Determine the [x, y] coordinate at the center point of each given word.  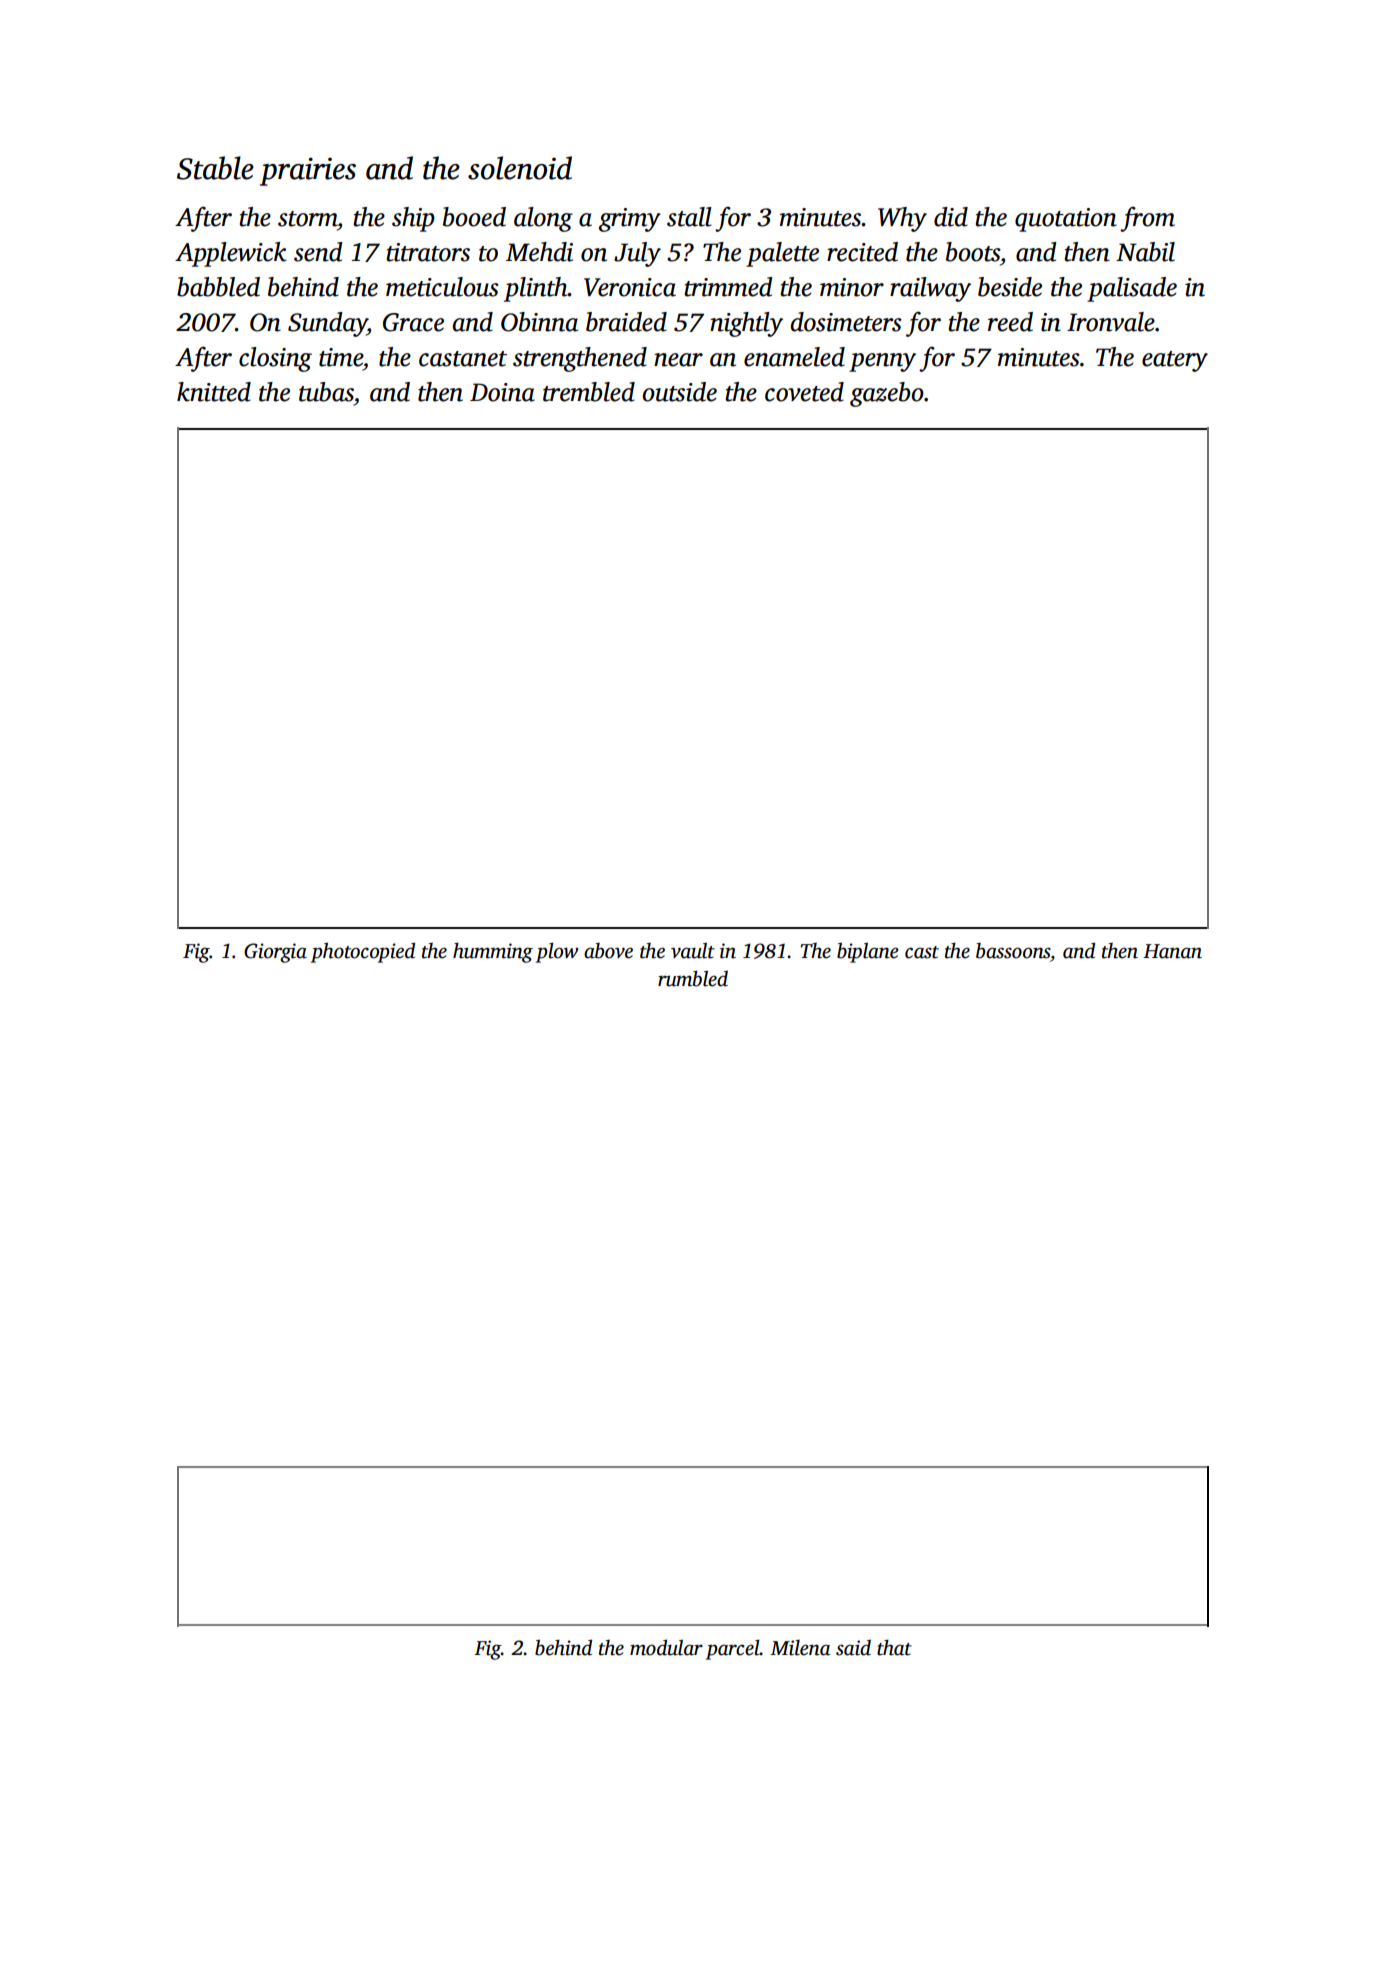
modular [666, 1647]
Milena [800, 1648]
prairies [308, 171]
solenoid [520, 168]
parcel [733, 1649]
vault [693, 951]
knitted [214, 392]
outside [679, 392]
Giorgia [275, 953]
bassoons [1013, 951]
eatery [1175, 361]
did [951, 217]
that [894, 1647]
